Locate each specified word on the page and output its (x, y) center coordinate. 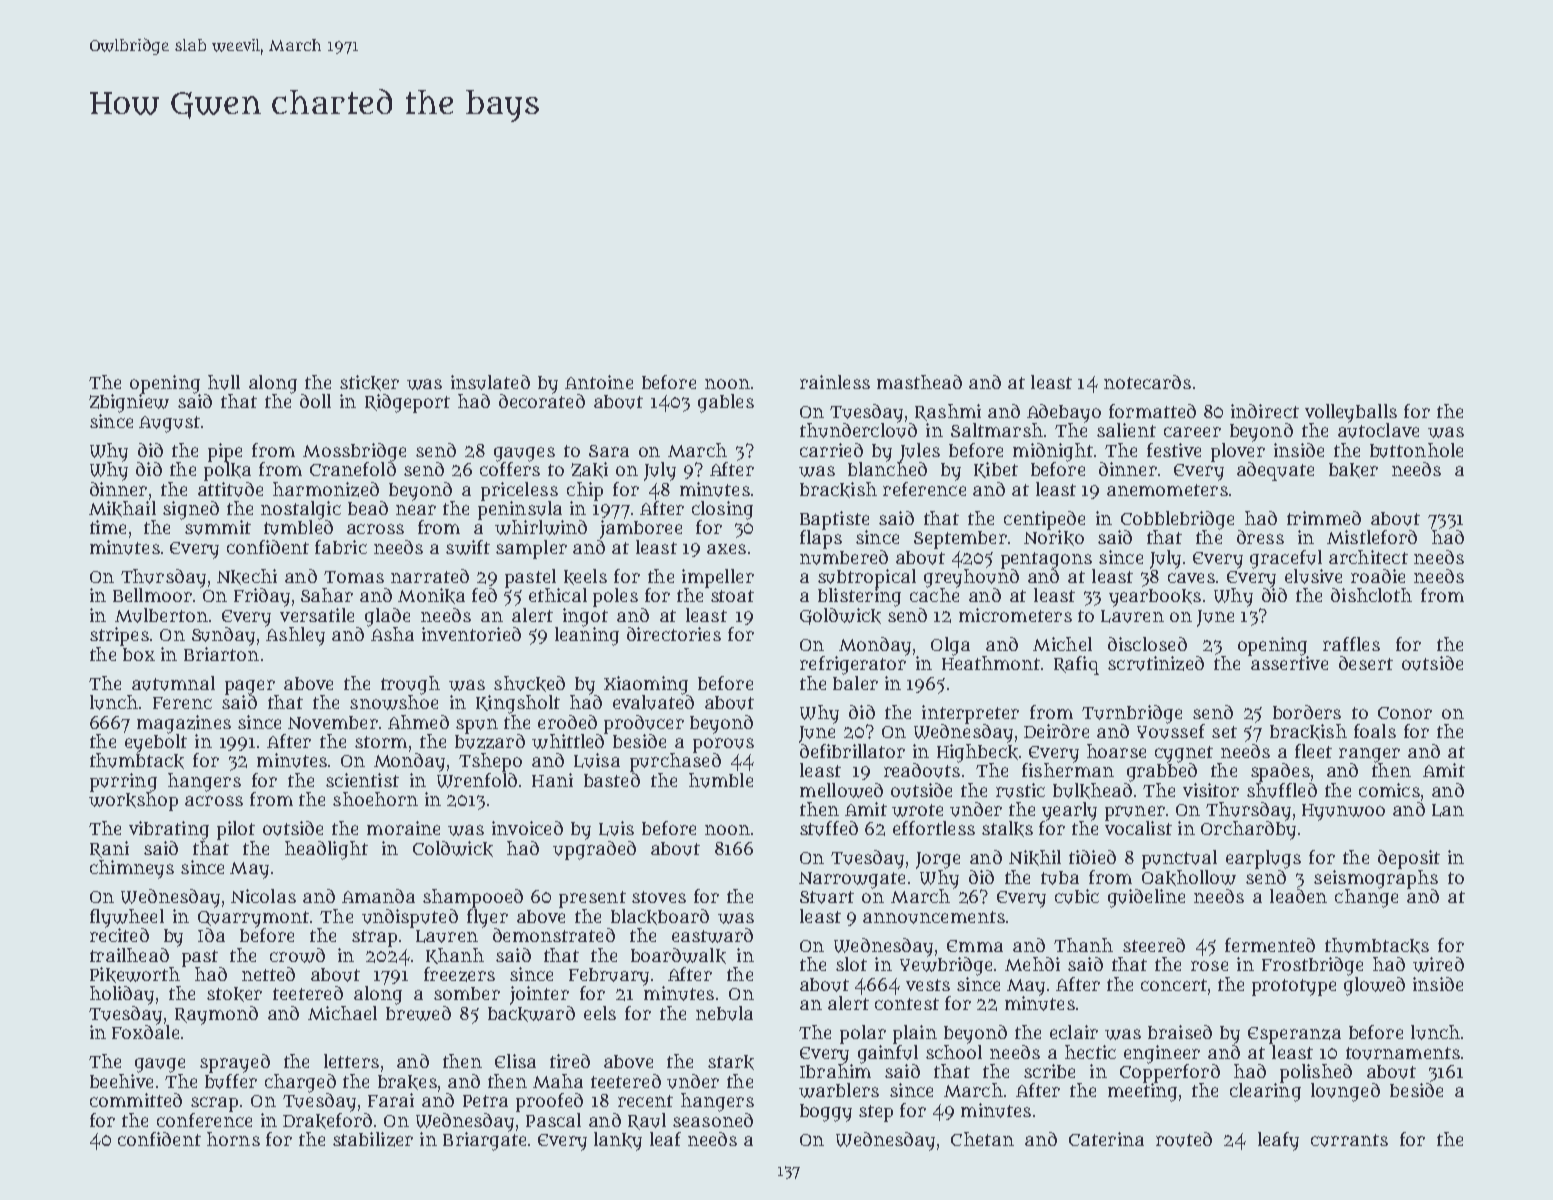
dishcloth (1371, 595)
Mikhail (122, 509)
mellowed (841, 790)
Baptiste (834, 520)
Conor (1405, 713)
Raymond (216, 1015)
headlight (326, 850)
